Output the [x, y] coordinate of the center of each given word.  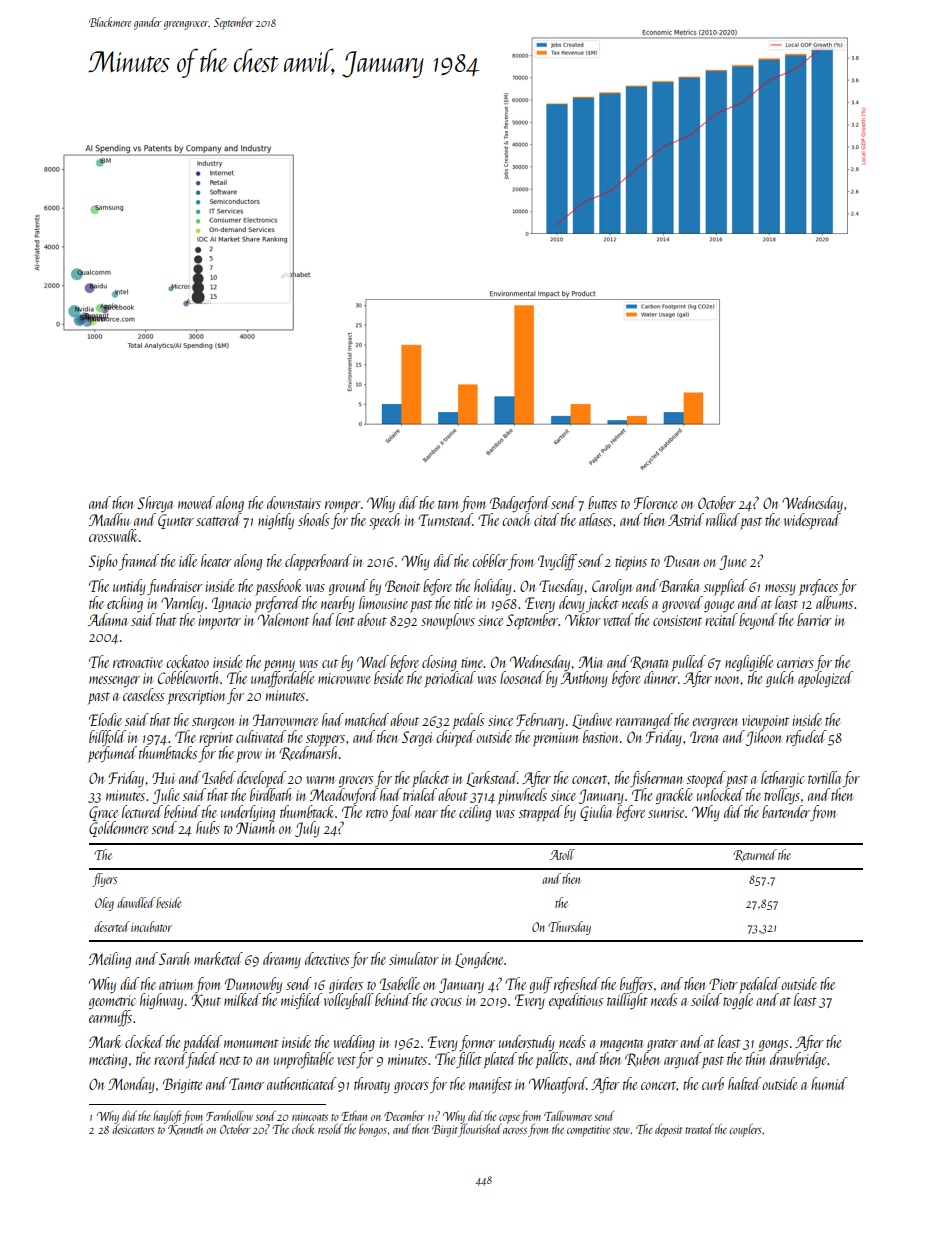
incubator [151, 926]
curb [713, 1083]
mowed [196, 502]
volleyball [348, 1001]
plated [500, 1060]
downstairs [294, 502]
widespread [812, 521]
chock [303, 1128]
